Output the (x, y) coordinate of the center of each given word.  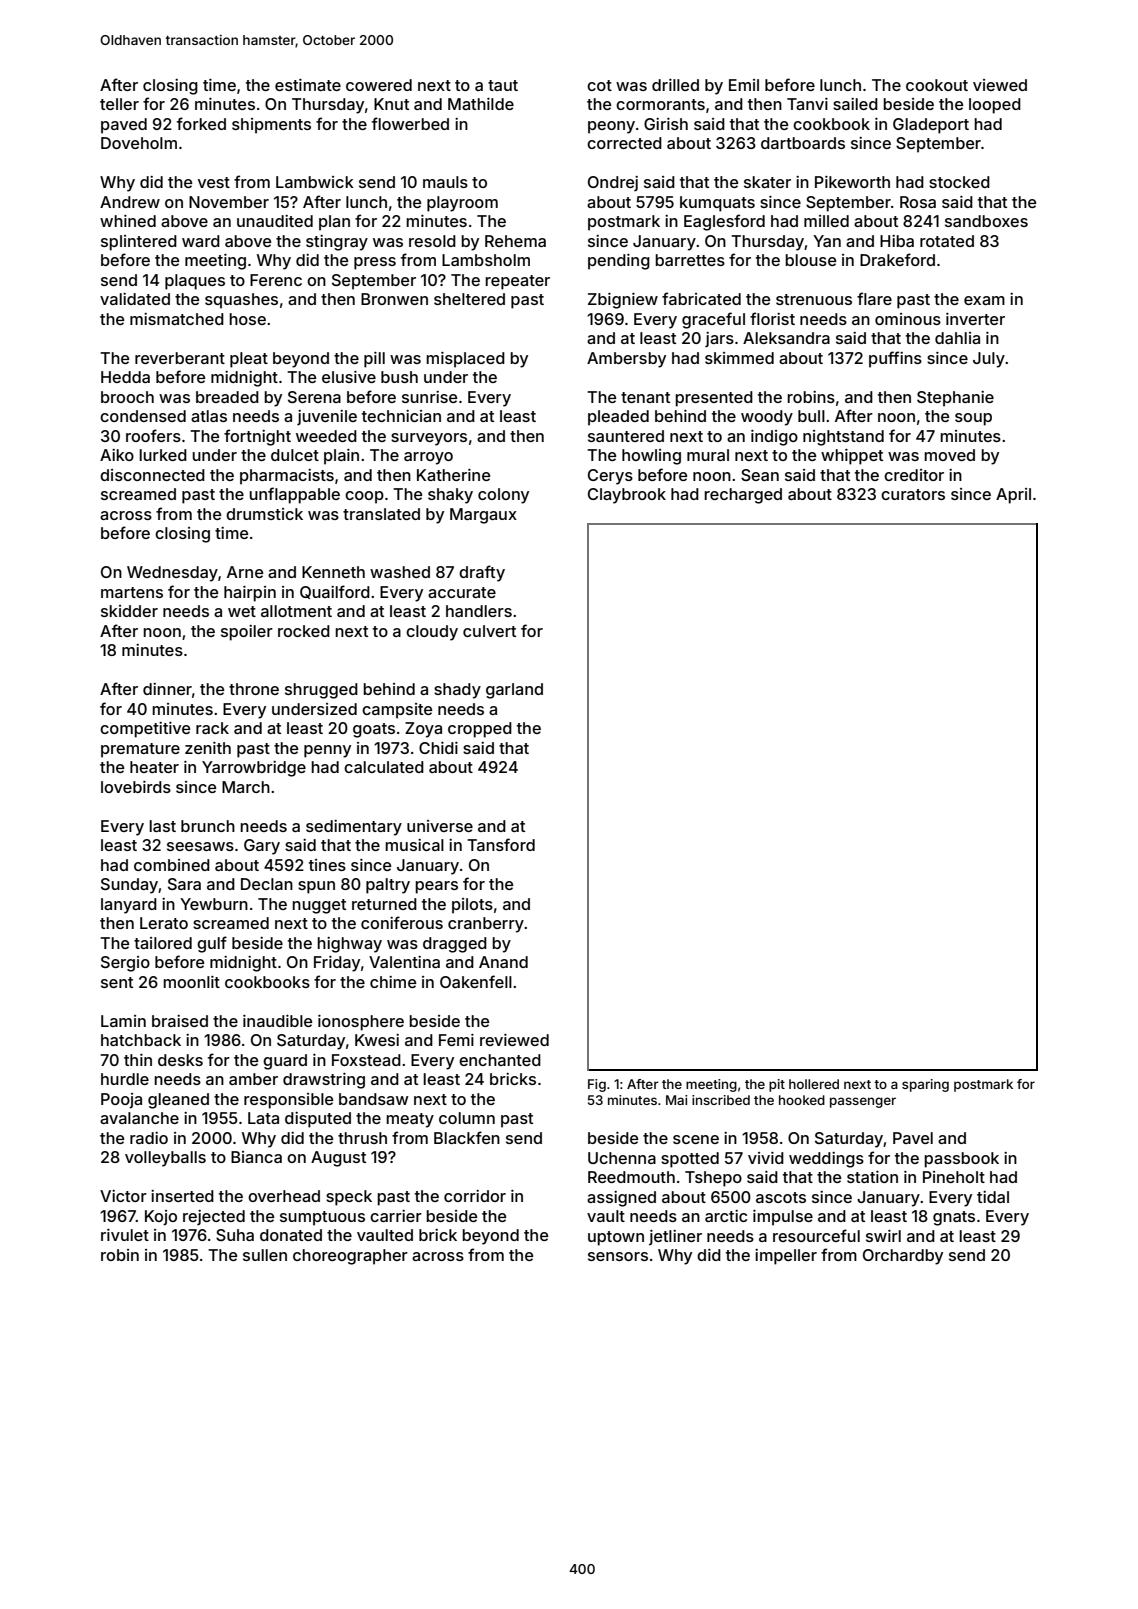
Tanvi (807, 104)
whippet (852, 457)
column (467, 1118)
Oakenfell (476, 981)
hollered (814, 1084)
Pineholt (954, 1177)
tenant (645, 397)
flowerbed (410, 123)
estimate (308, 85)
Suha (235, 1235)
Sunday (130, 886)
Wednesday (172, 574)
